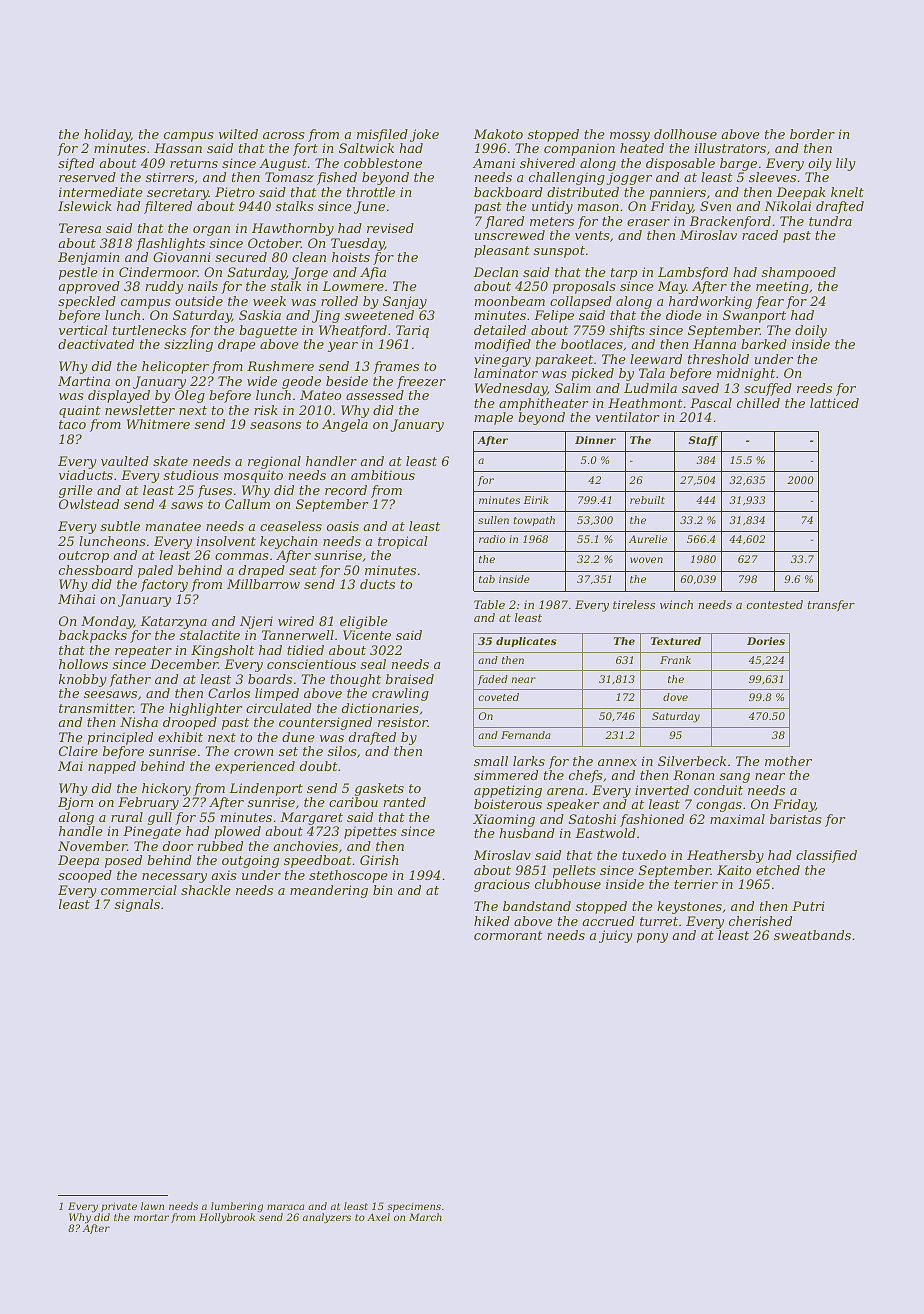 The width and height of the image is (924, 1314). I want to click on etched, so click(778, 870).
